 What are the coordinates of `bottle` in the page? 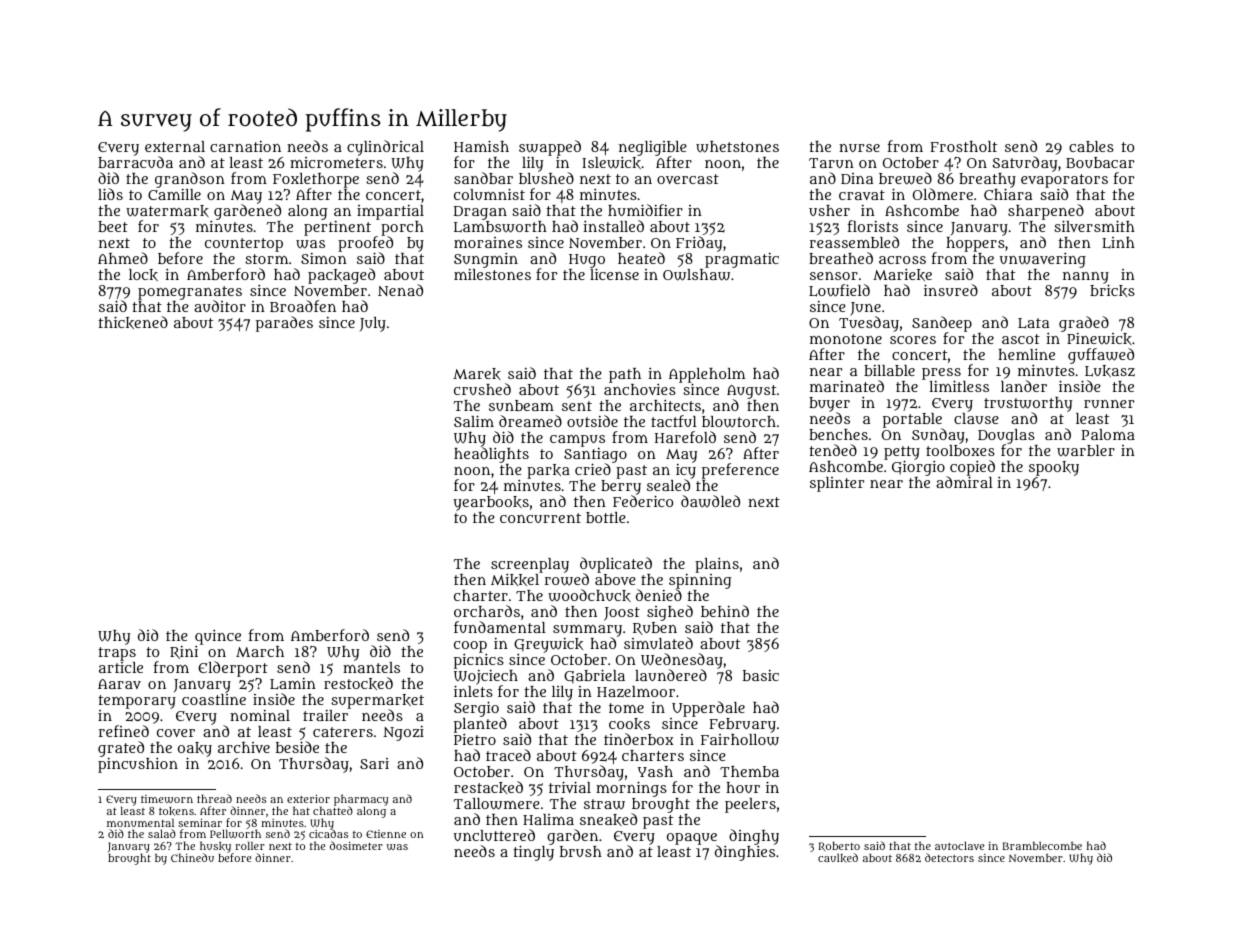 It's located at (606, 517).
